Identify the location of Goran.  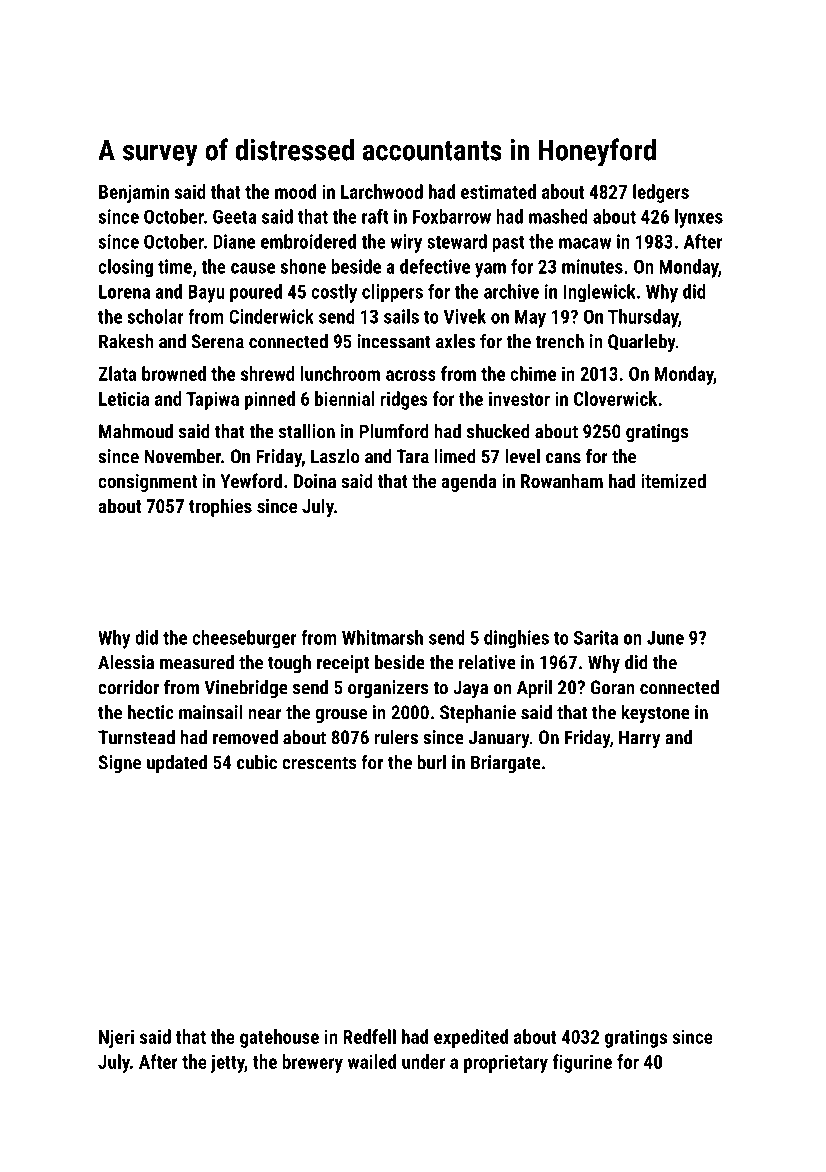
(613, 687).
